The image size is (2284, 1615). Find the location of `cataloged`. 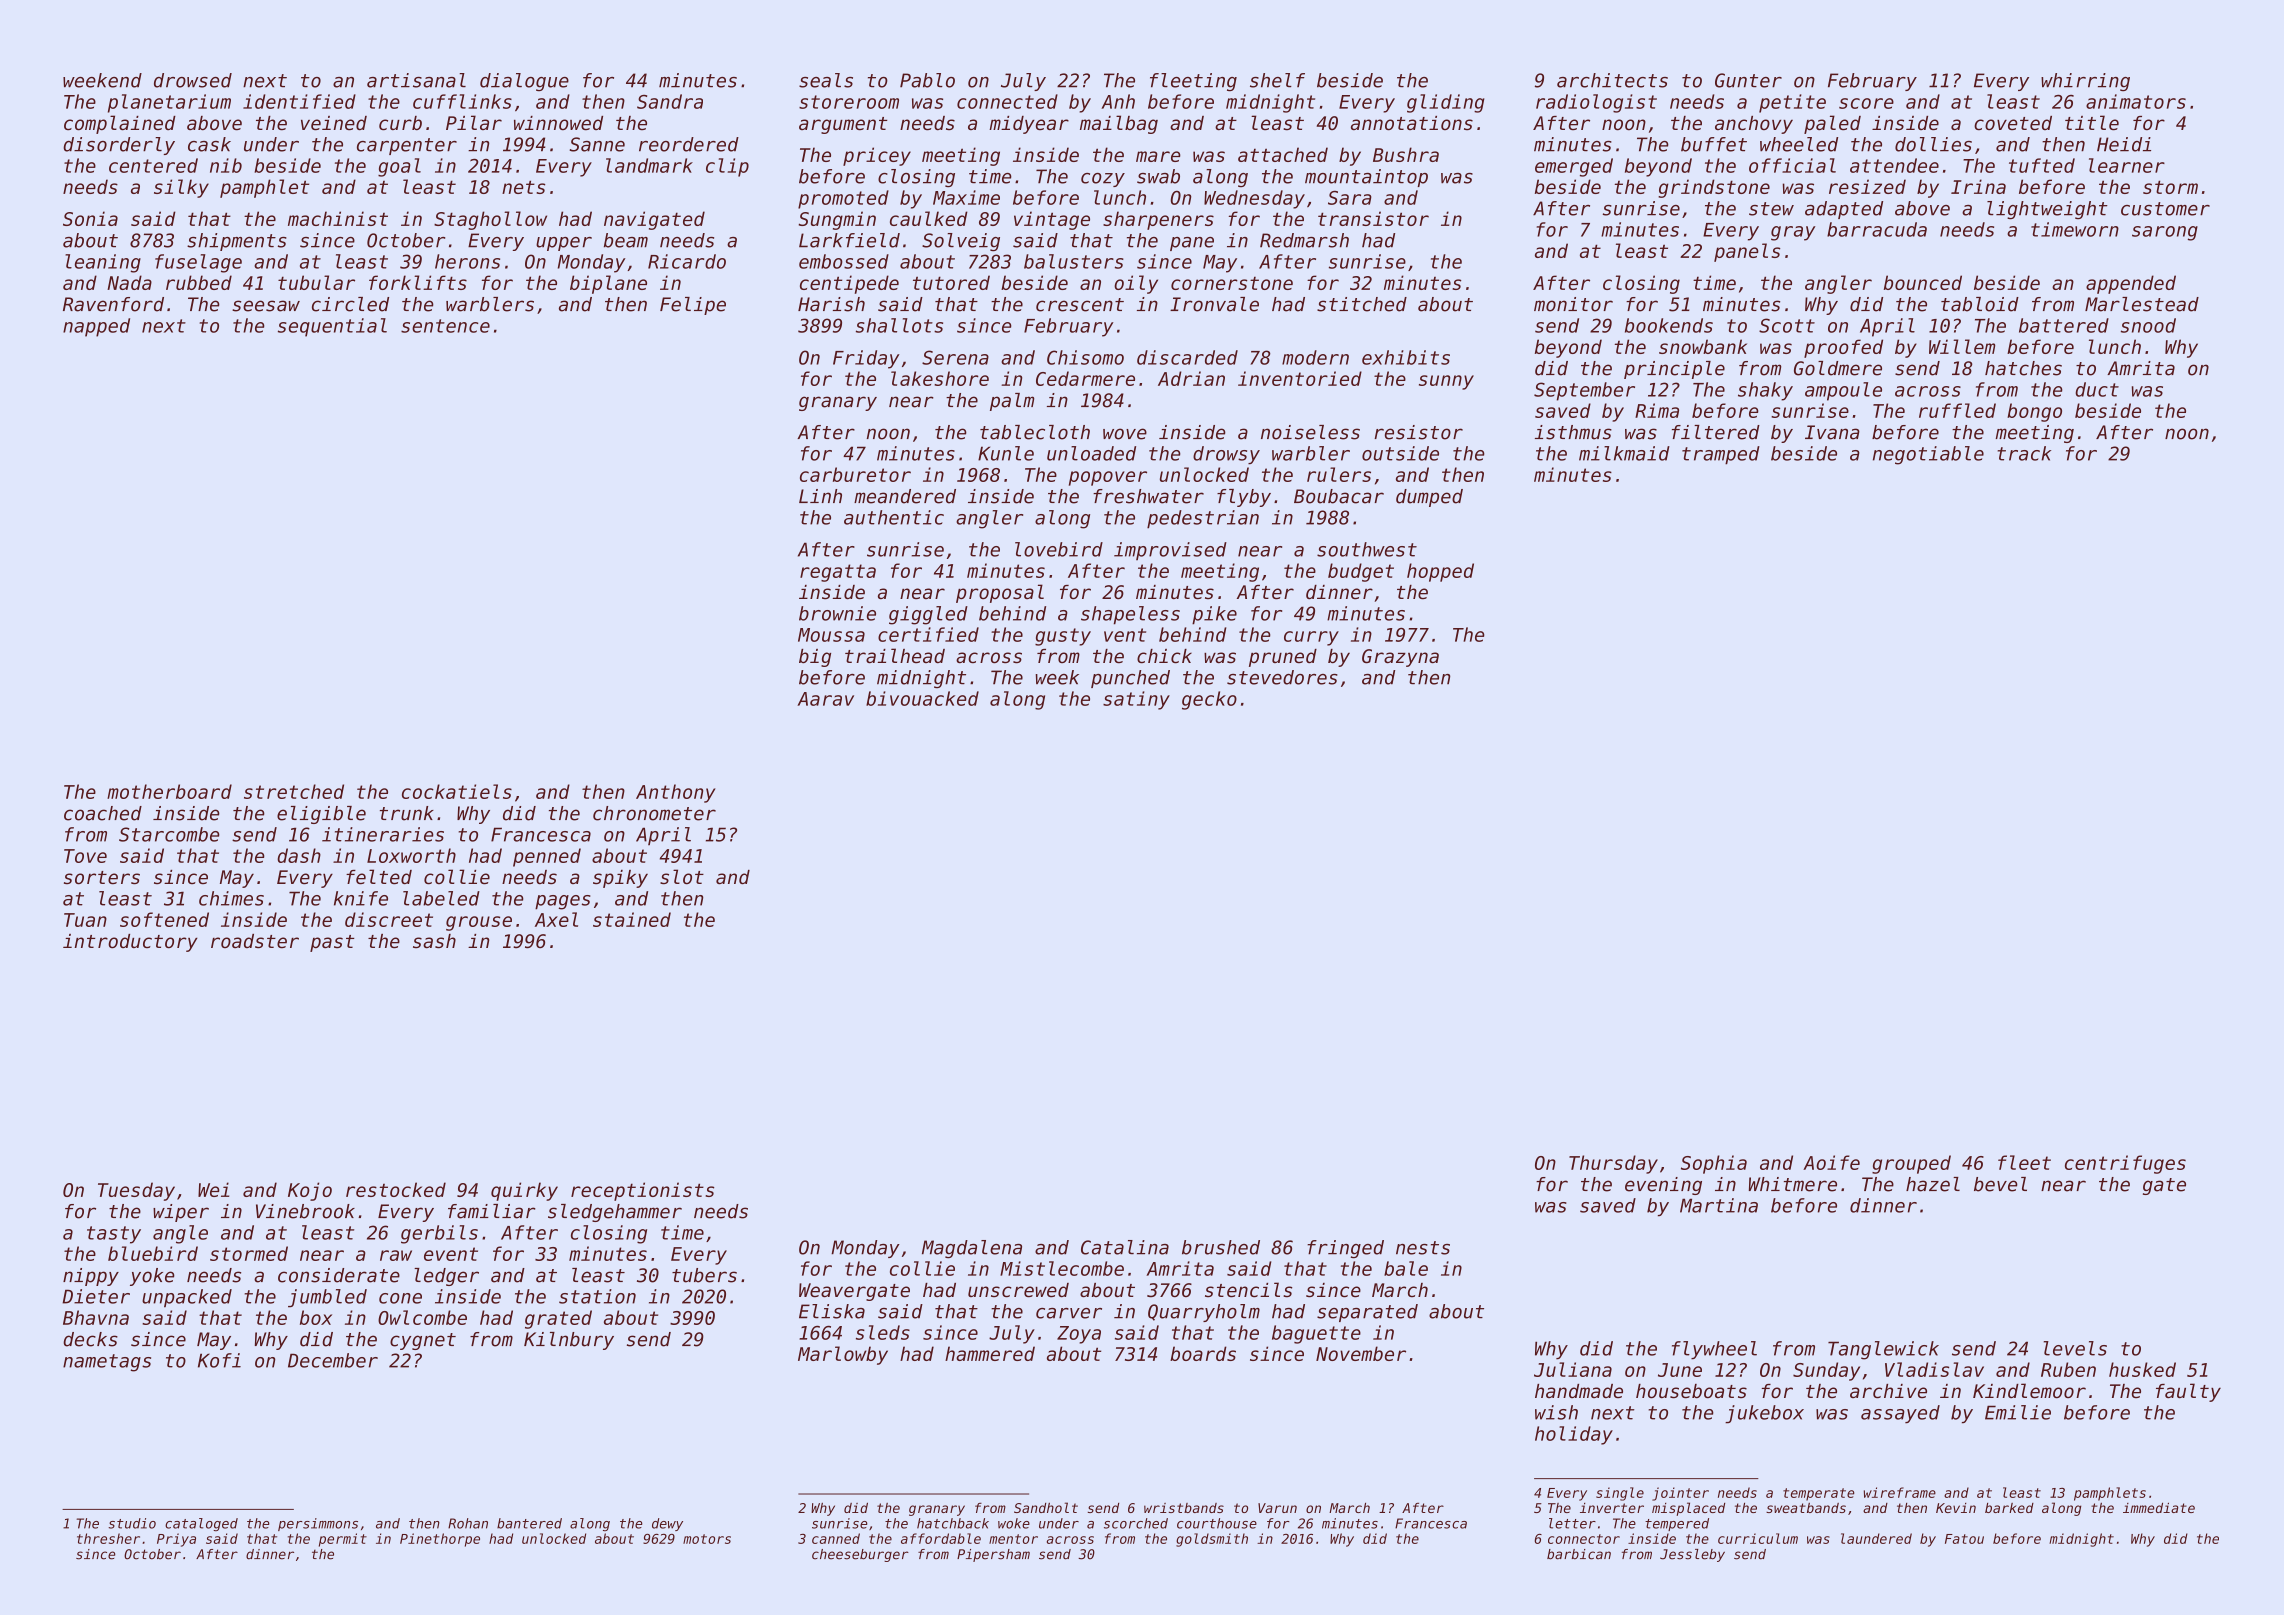

cataloged is located at coordinates (201, 1524).
